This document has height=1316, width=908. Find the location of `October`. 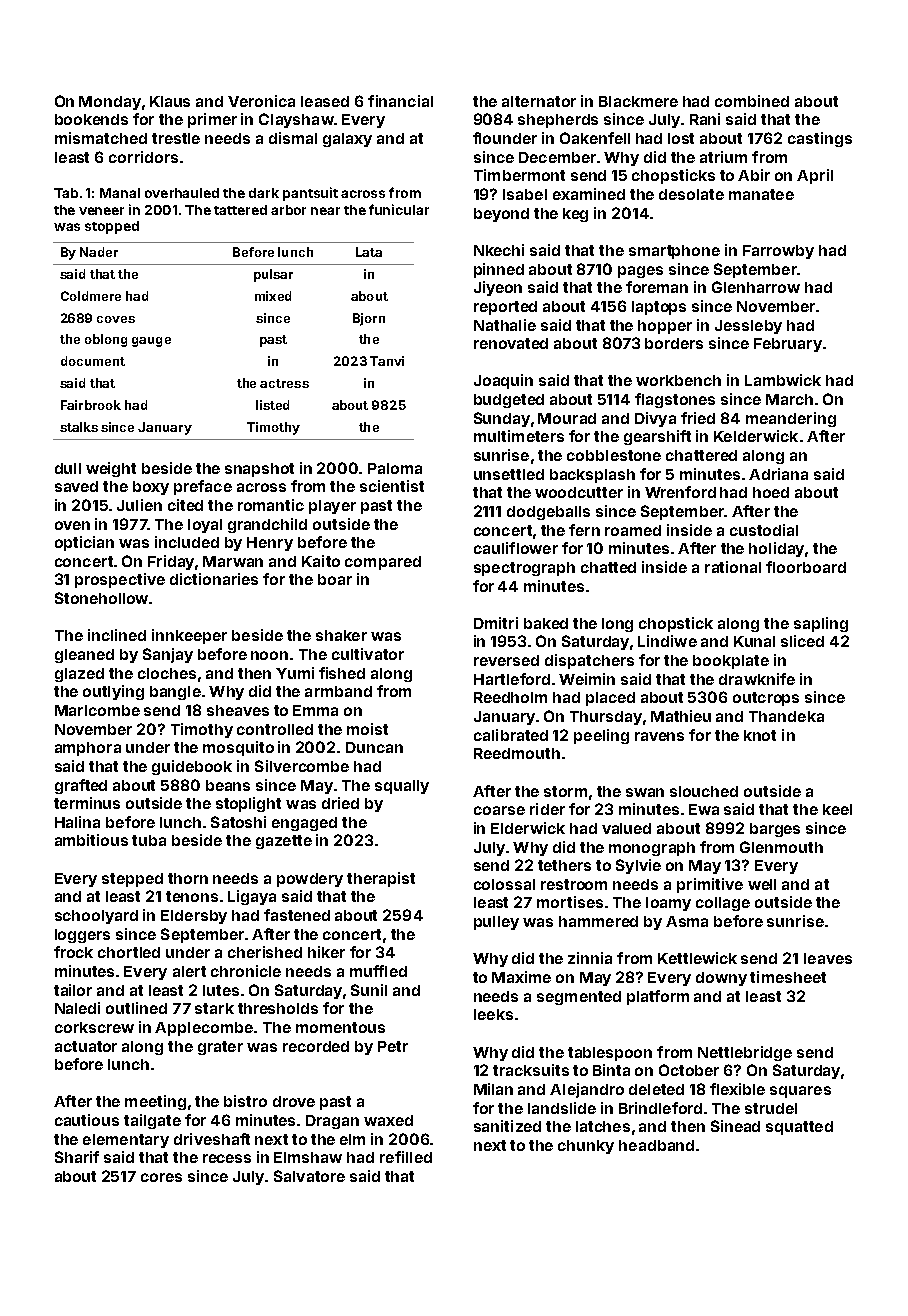

October is located at coordinates (689, 1070).
